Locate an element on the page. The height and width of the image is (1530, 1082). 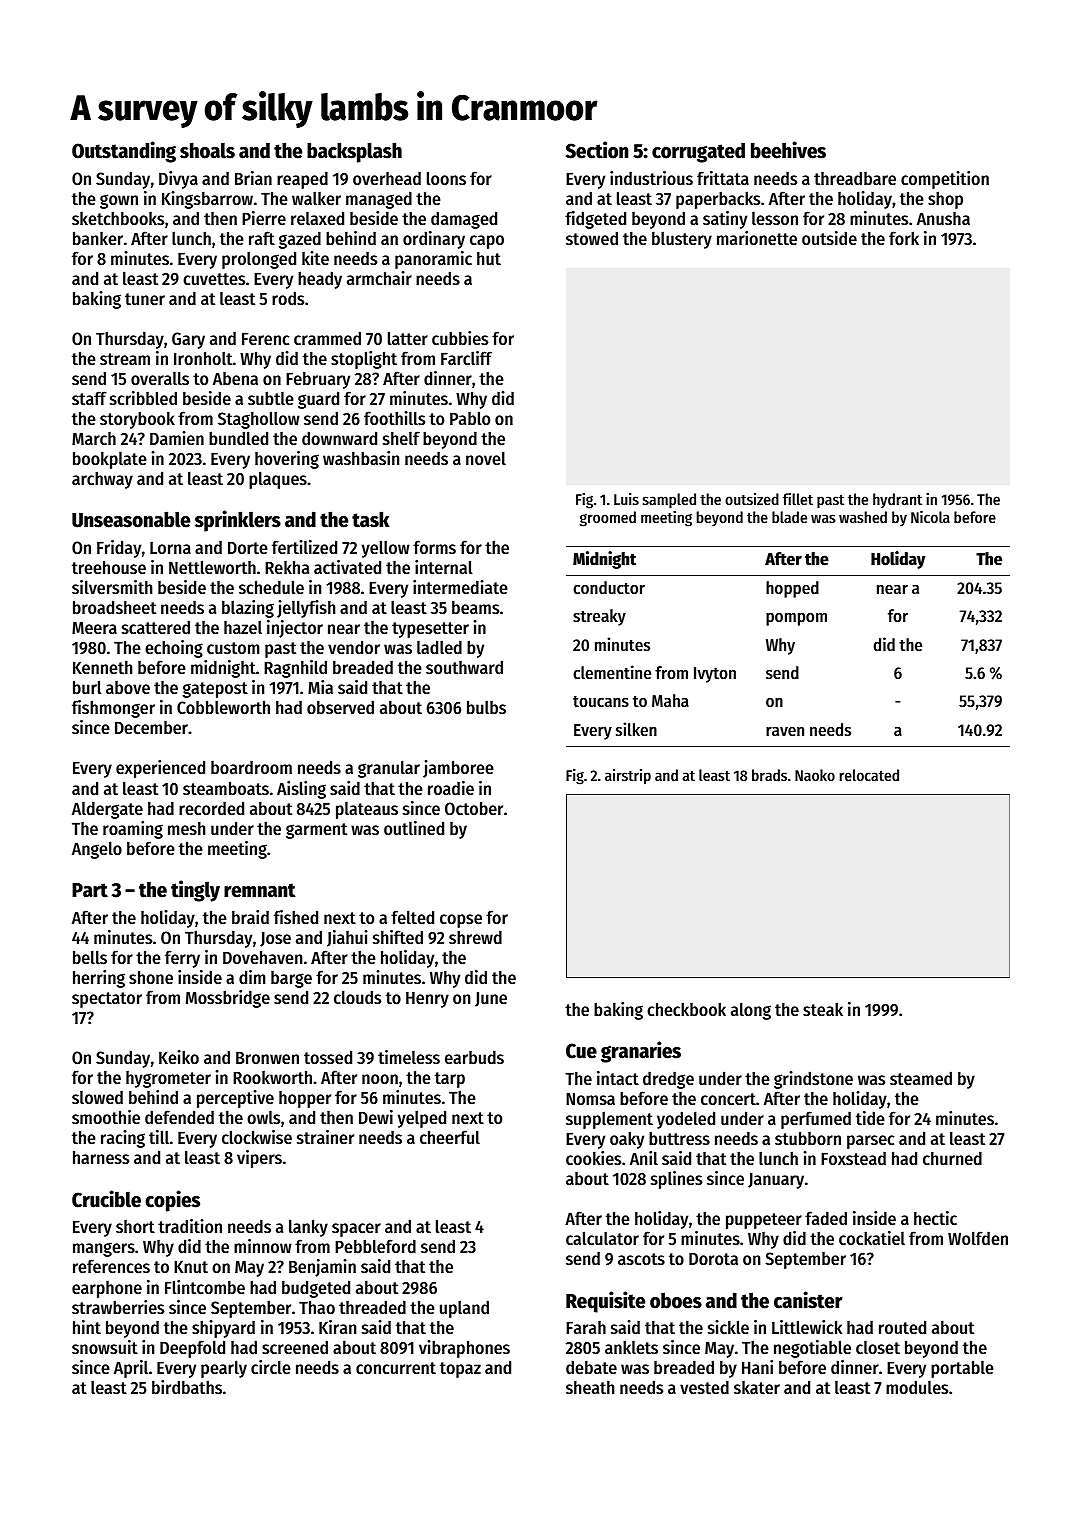
fork is located at coordinates (904, 238).
